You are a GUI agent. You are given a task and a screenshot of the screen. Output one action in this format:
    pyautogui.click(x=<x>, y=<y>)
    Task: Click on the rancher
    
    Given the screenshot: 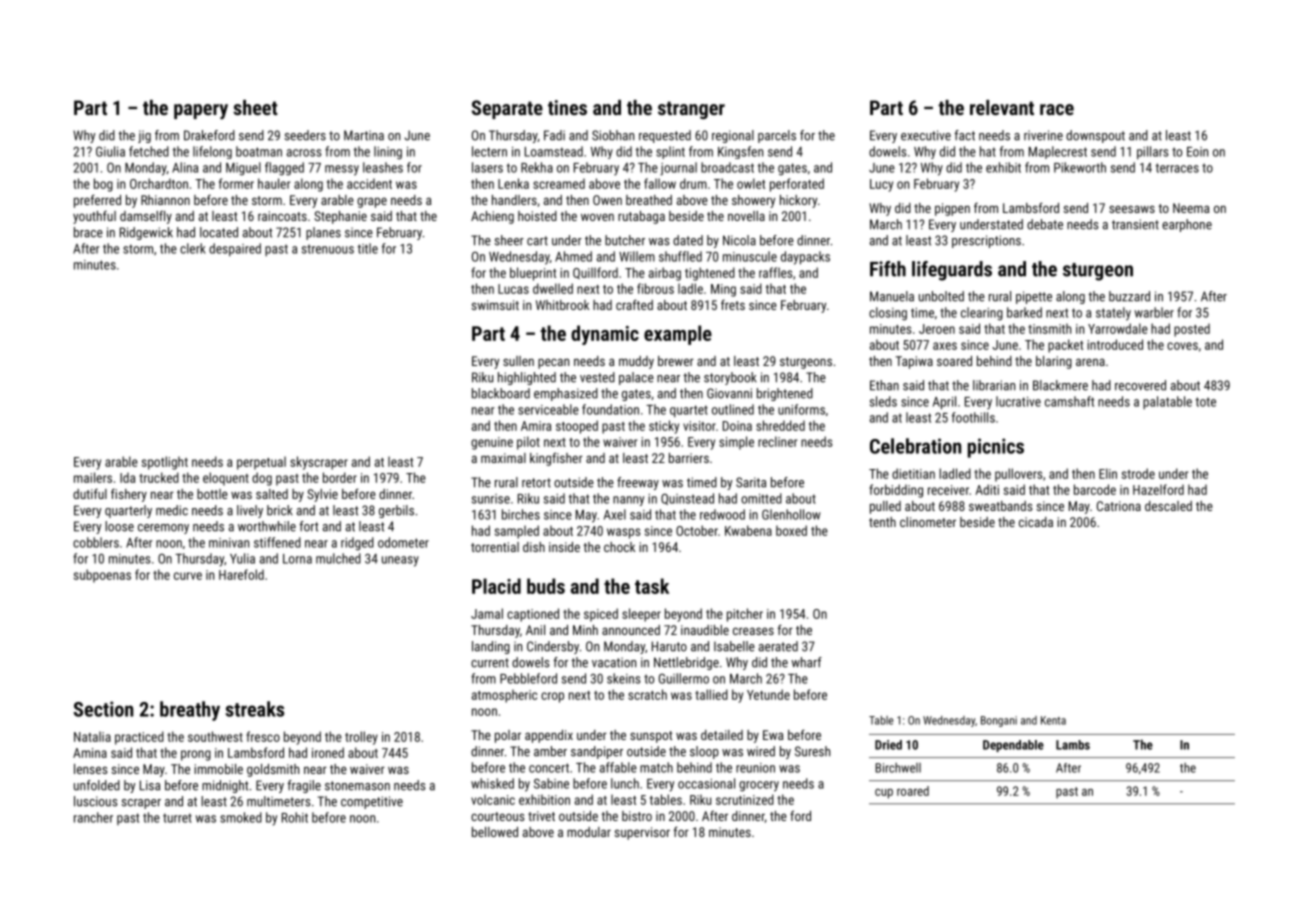 What is the action you would take?
    pyautogui.click(x=93, y=817)
